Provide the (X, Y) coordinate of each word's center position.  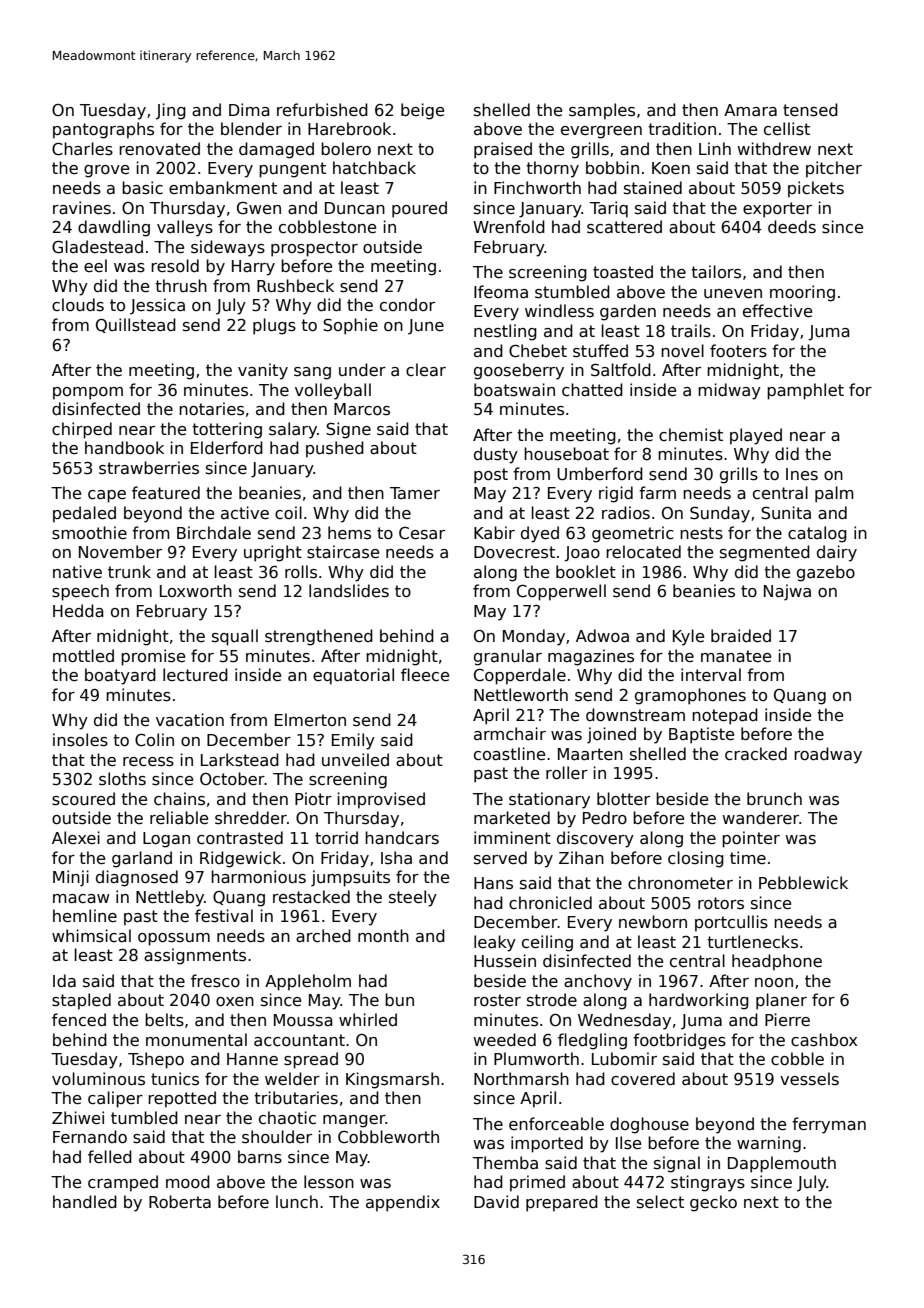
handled (85, 1201)
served (500, 857)
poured (419, 209)
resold (175, 266)
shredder (251, 818)
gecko (713, 1203)
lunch (297, 1201)
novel (682, 350)
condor (407, 305)
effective (777, 311)
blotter (623, 798)
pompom (88, 393)
